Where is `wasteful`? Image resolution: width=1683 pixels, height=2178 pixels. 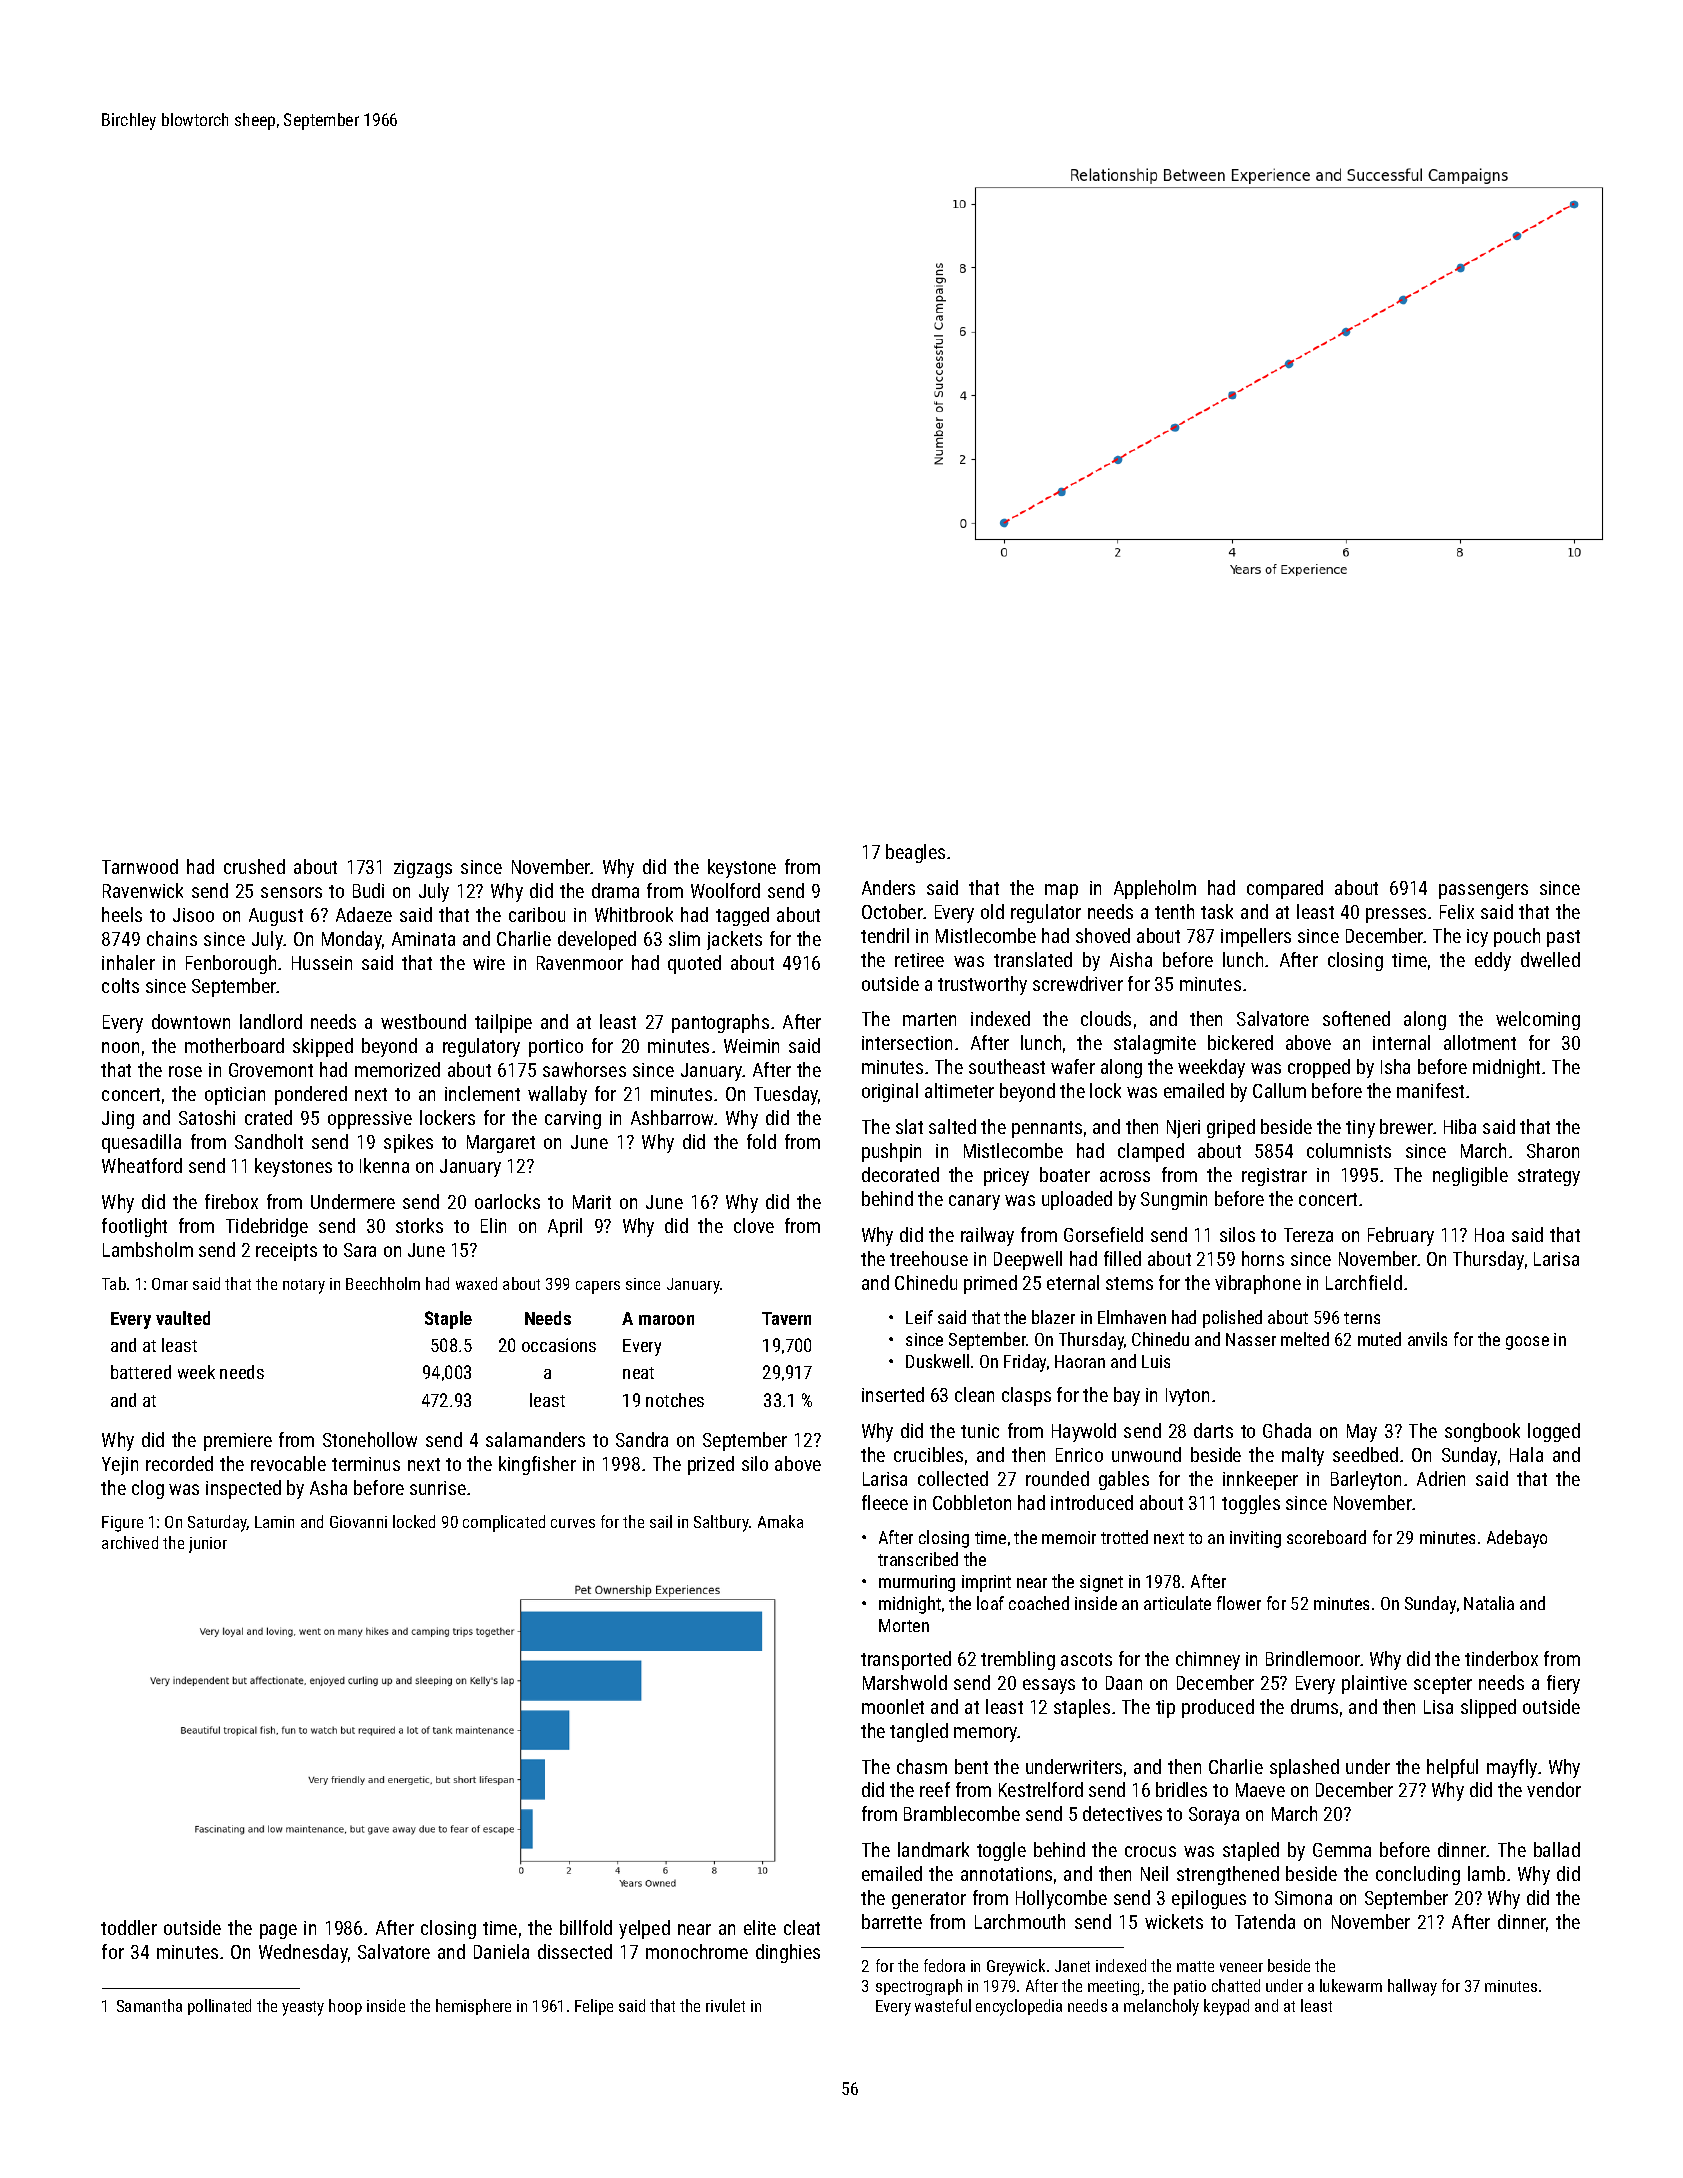 wasteful is located at coordinates (943, 2005).
